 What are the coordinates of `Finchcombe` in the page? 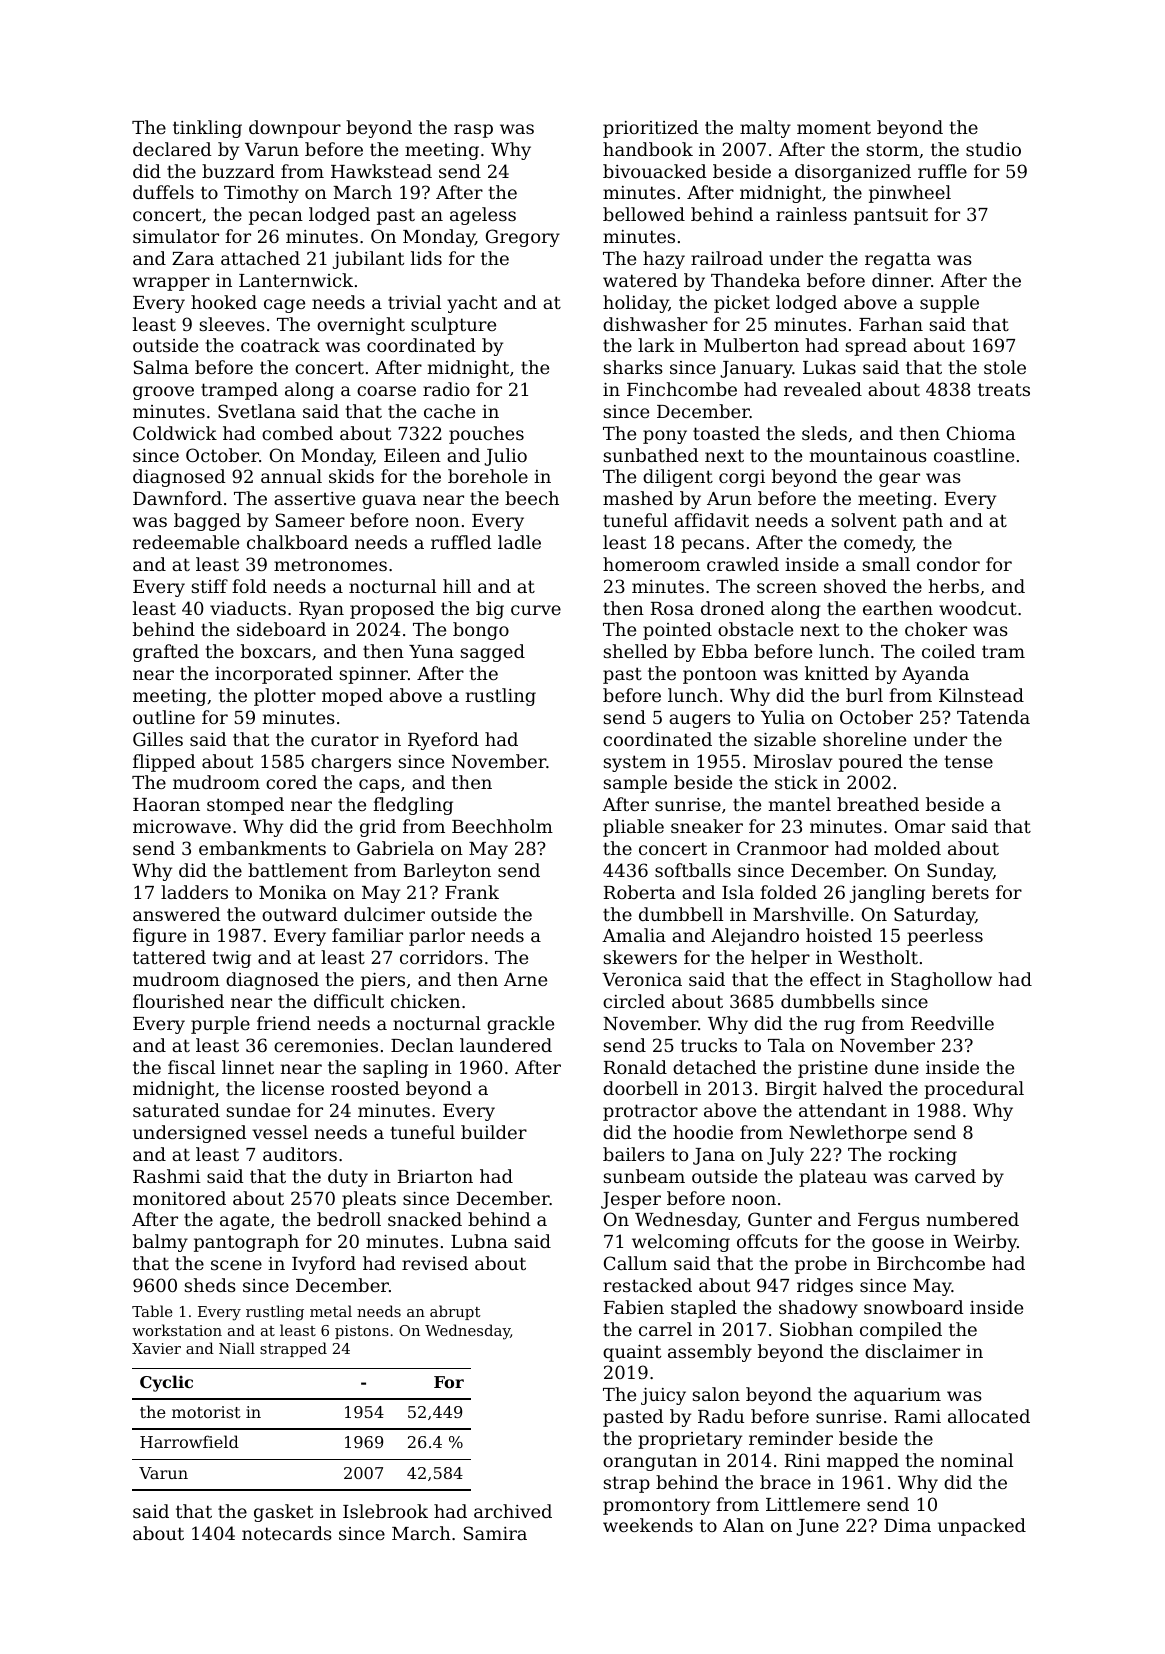 It's located at (682, 389).
